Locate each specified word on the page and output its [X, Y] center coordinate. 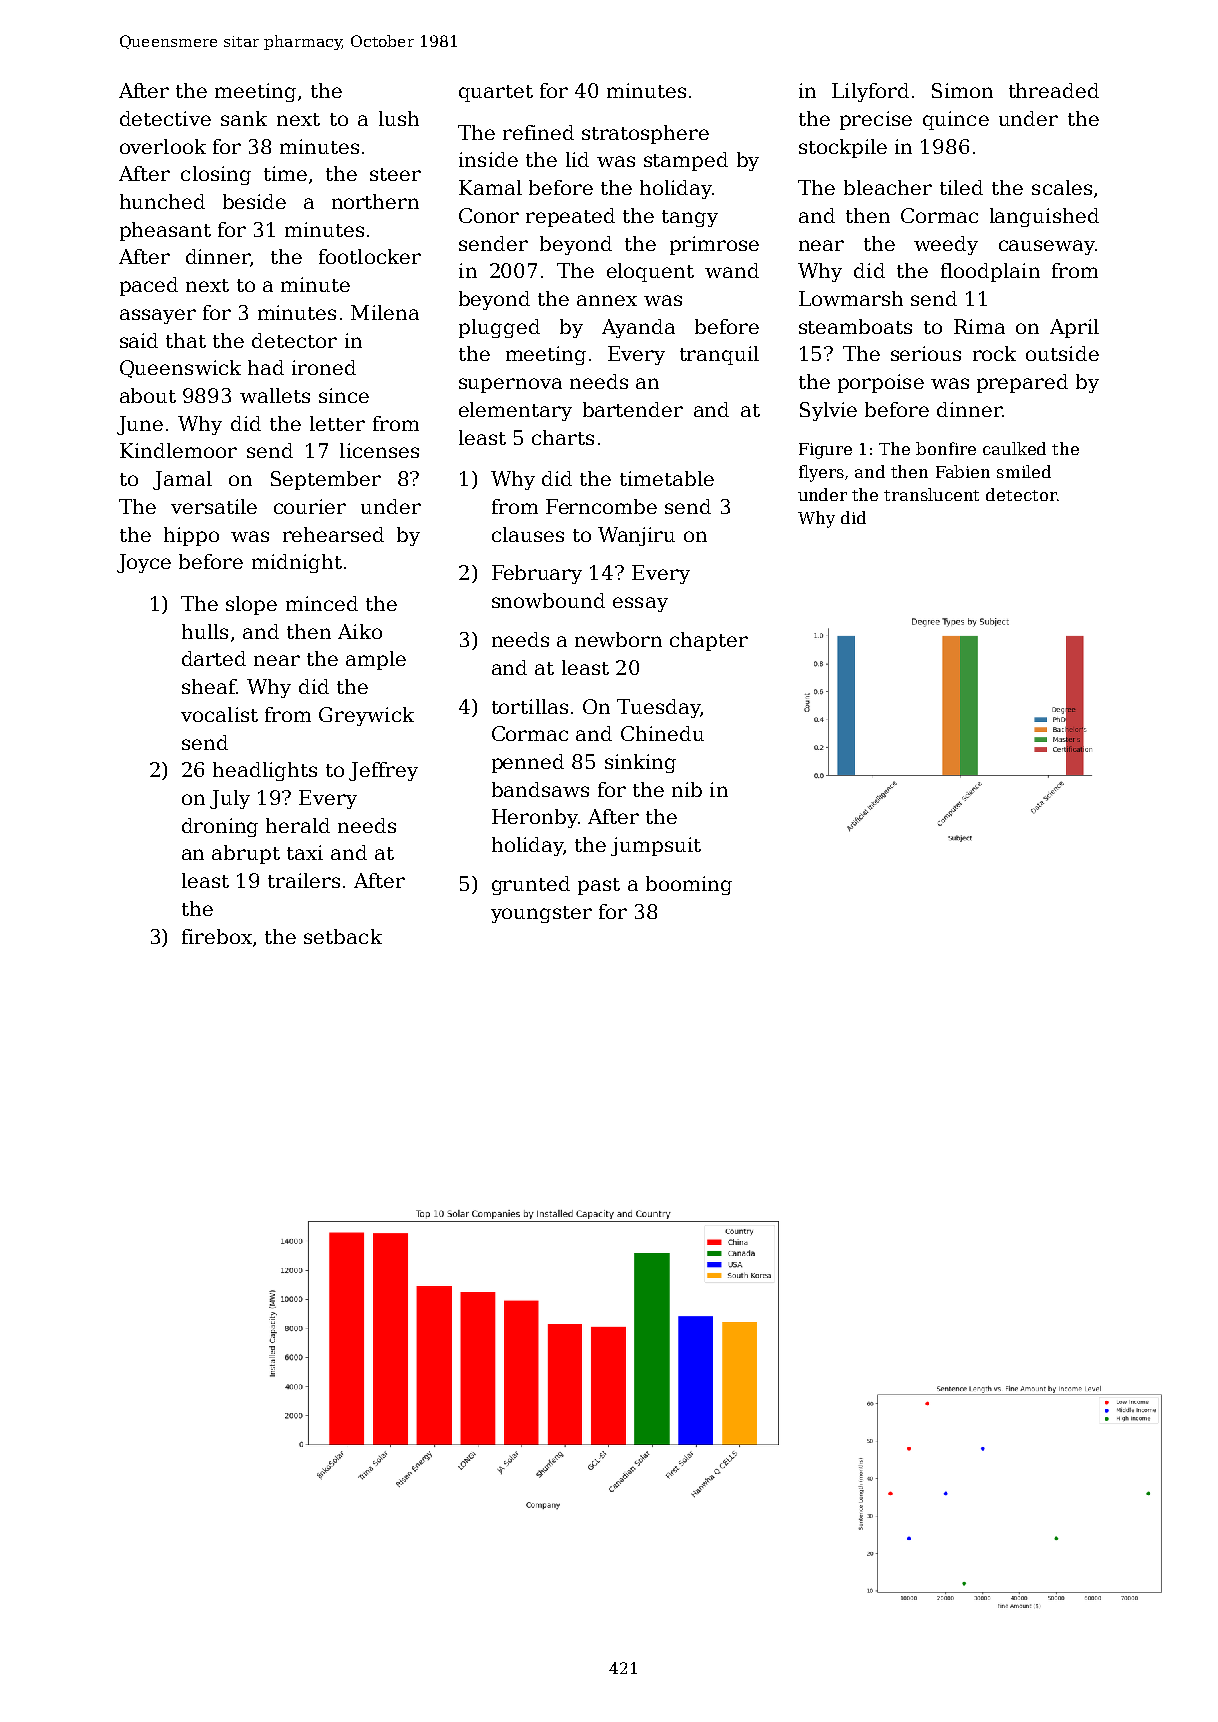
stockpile [843, 148]
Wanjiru [636, 536]
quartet [496, 93]
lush [399, 118]
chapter [709, 641]
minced [322, 603]
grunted [531, 885]
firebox [217, 936]
